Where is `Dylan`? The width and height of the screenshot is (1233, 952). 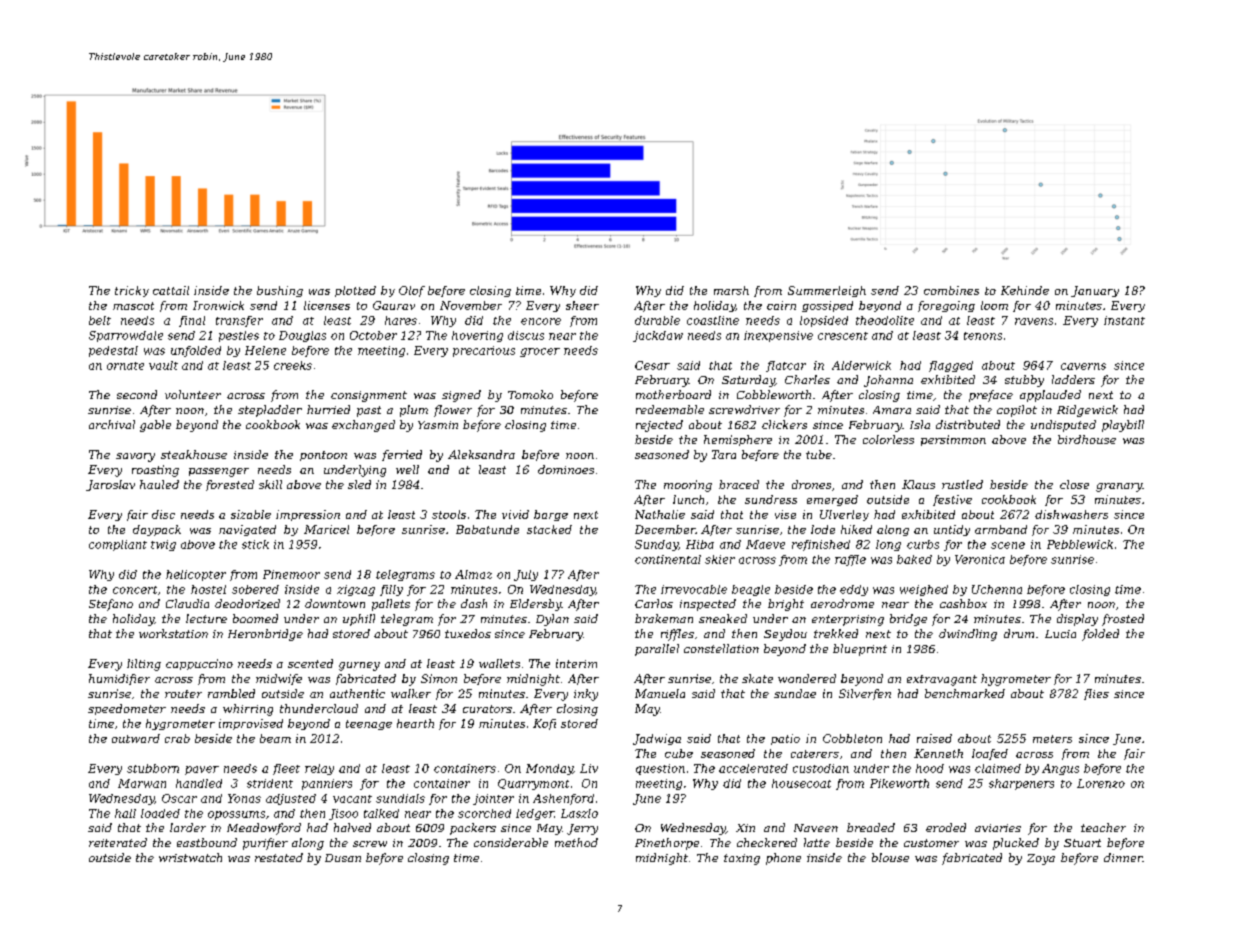
Dylan is located at coordinates (552, 620).
